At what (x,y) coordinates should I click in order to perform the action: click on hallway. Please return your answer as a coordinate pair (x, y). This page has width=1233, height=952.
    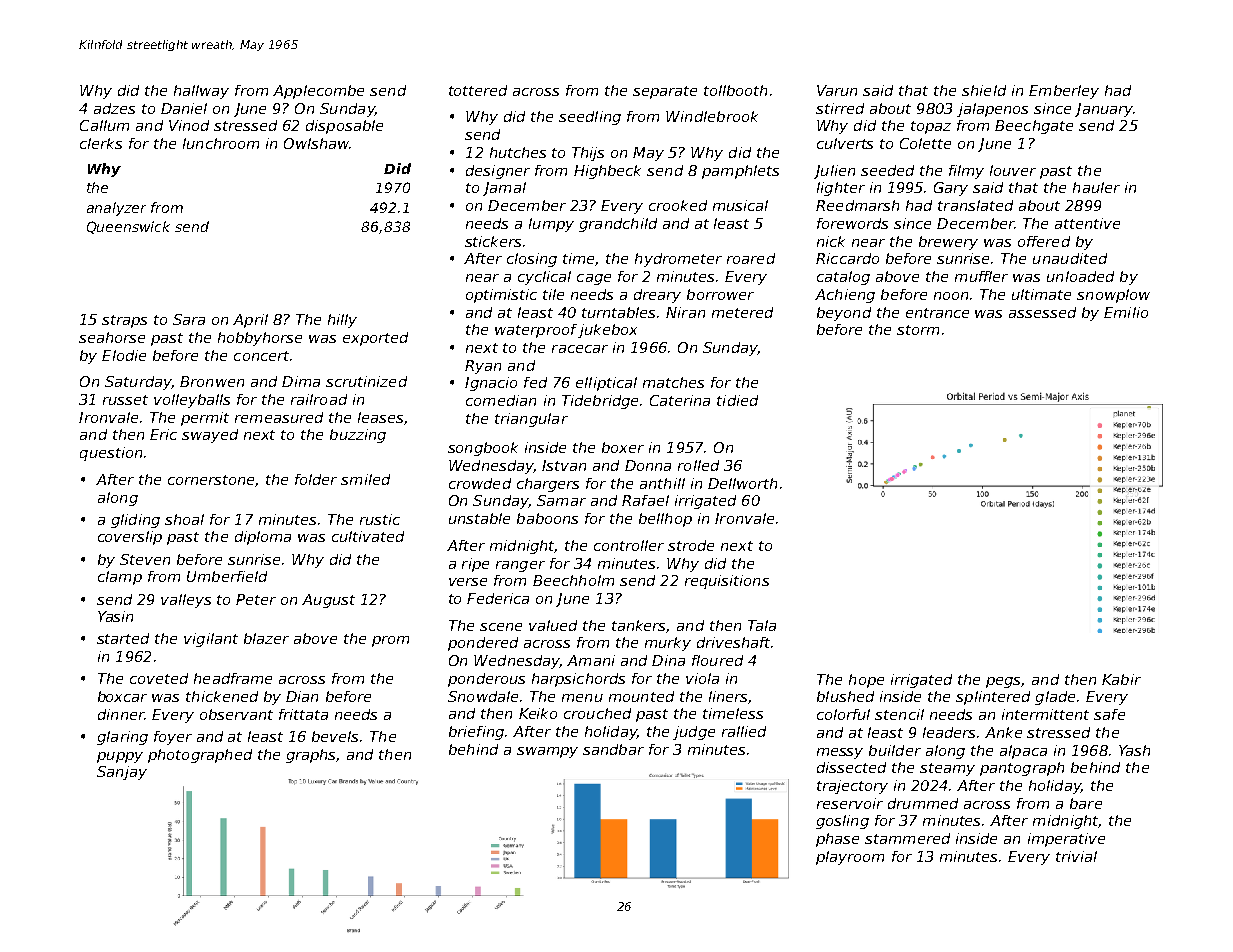
    Looking at the image, I should click on (201, 92).
